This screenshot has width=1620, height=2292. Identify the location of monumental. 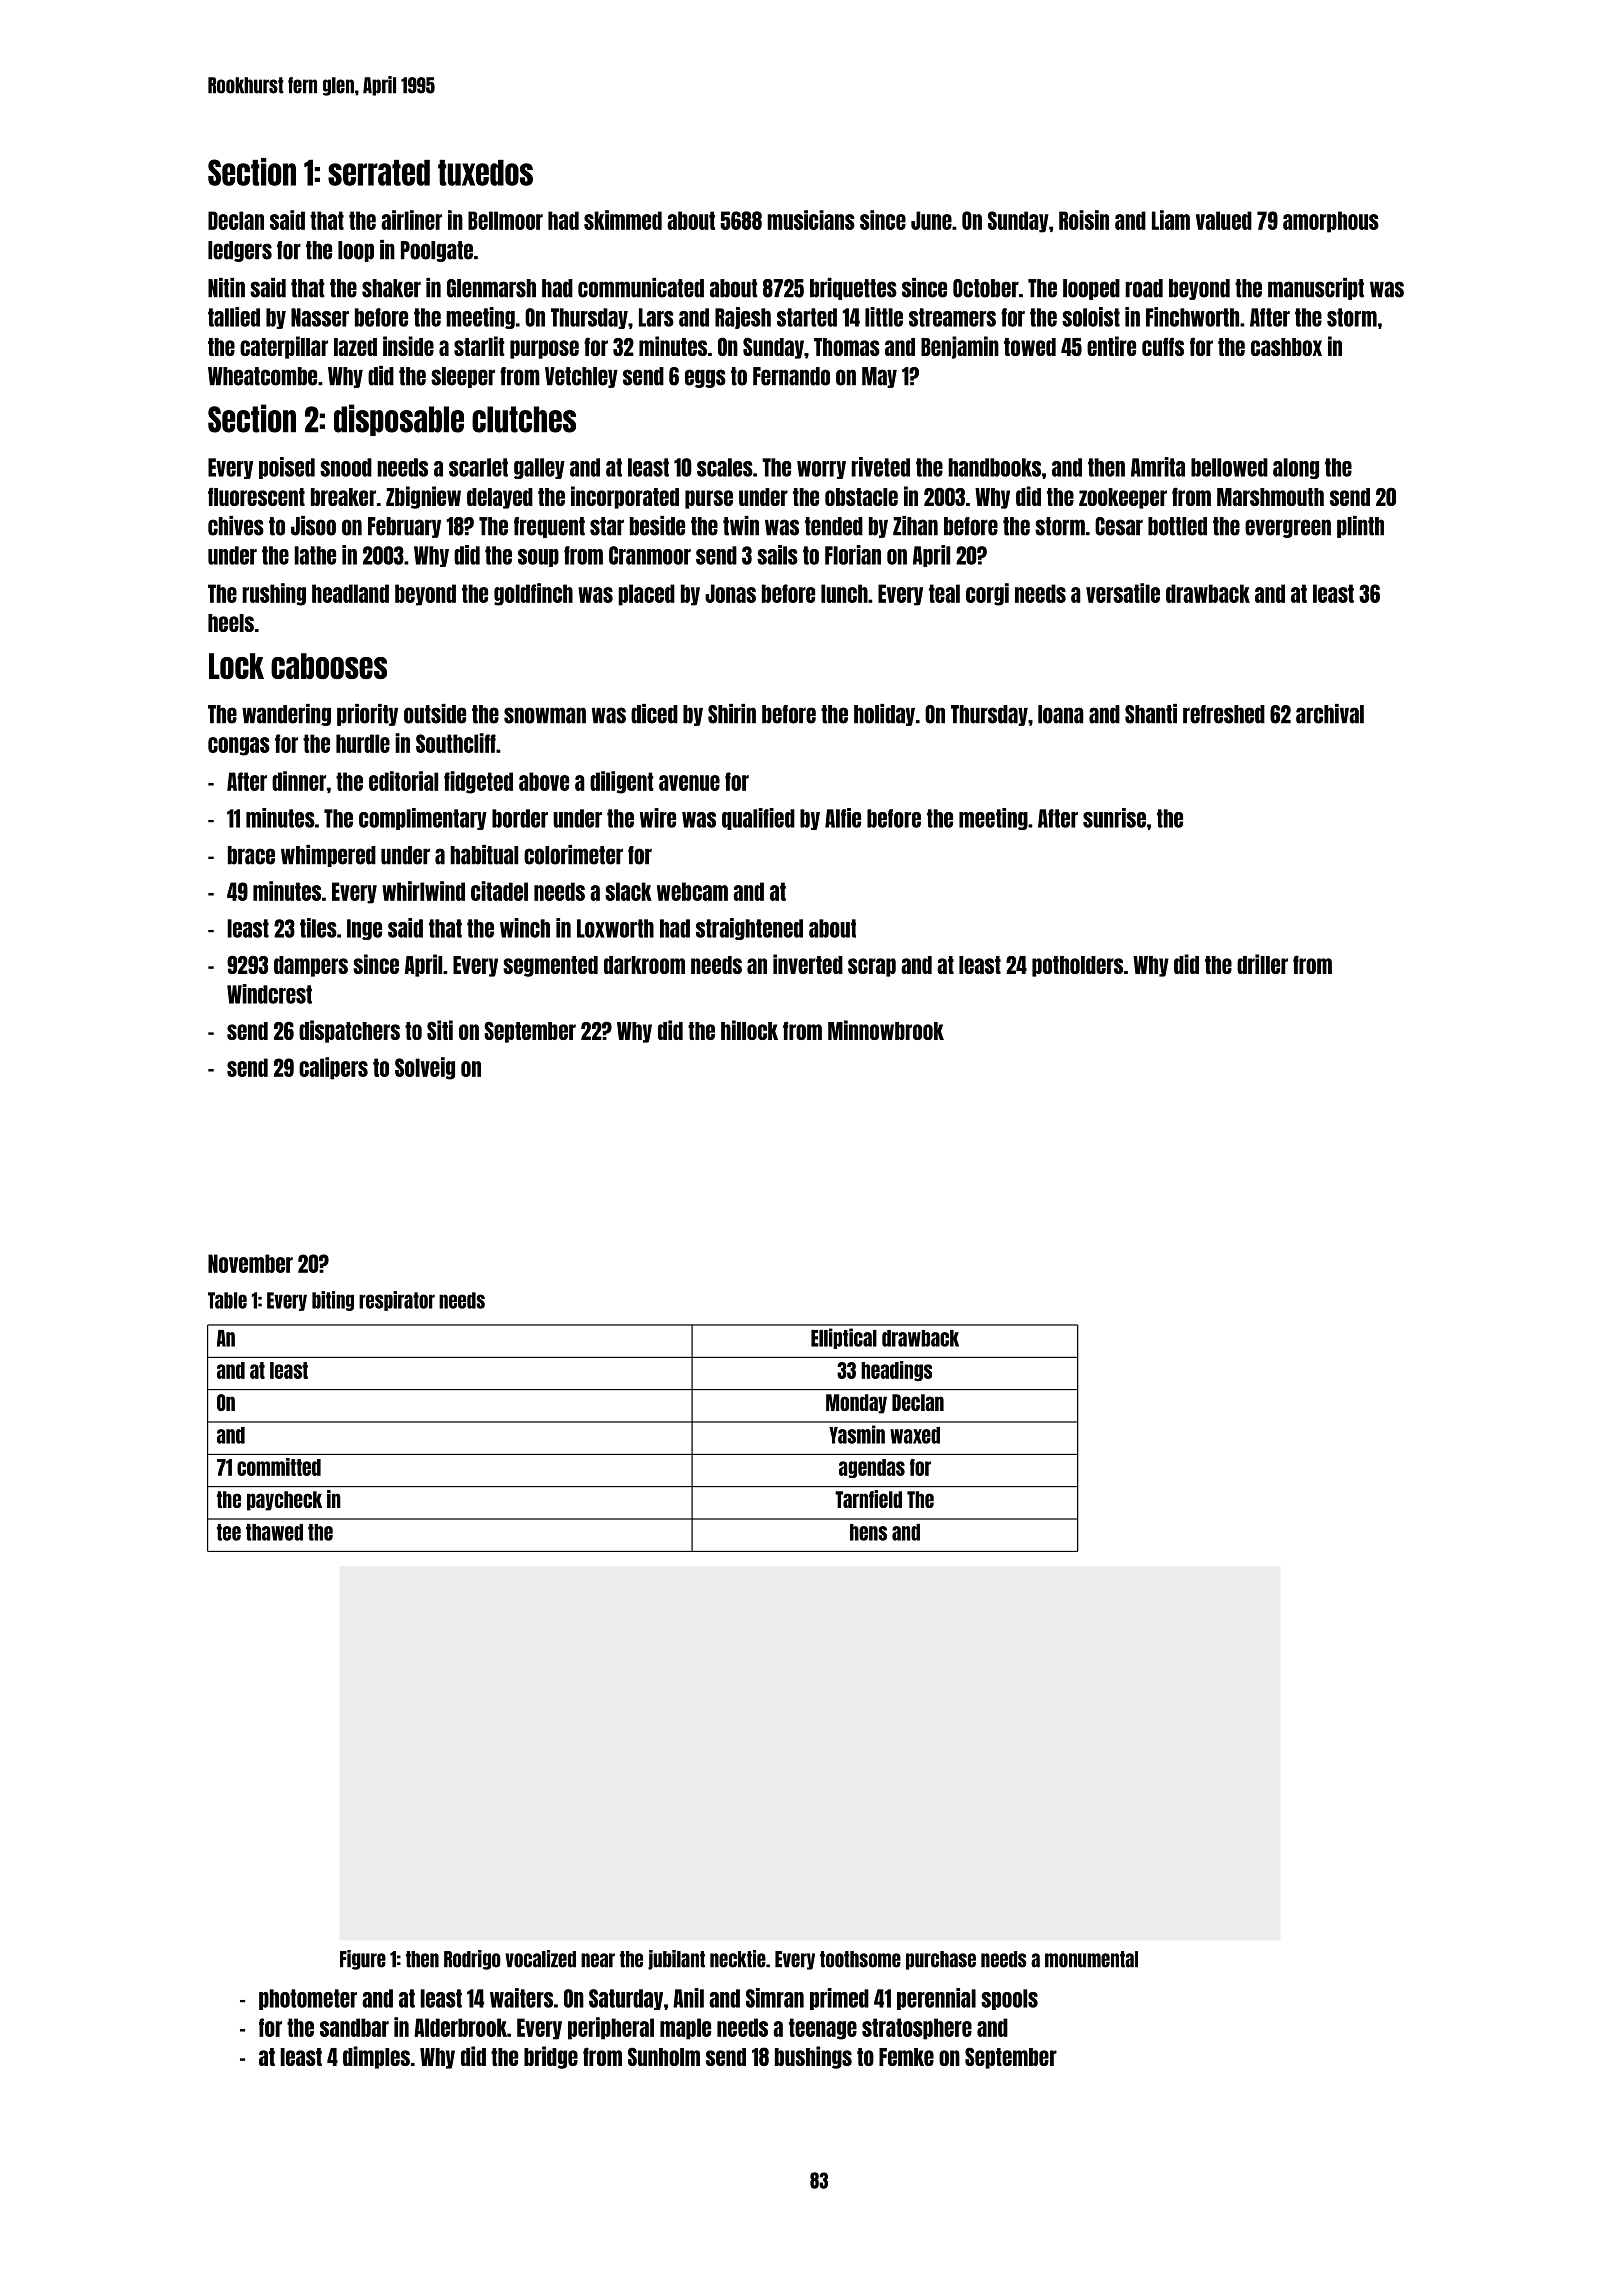
(1091, 1959).
